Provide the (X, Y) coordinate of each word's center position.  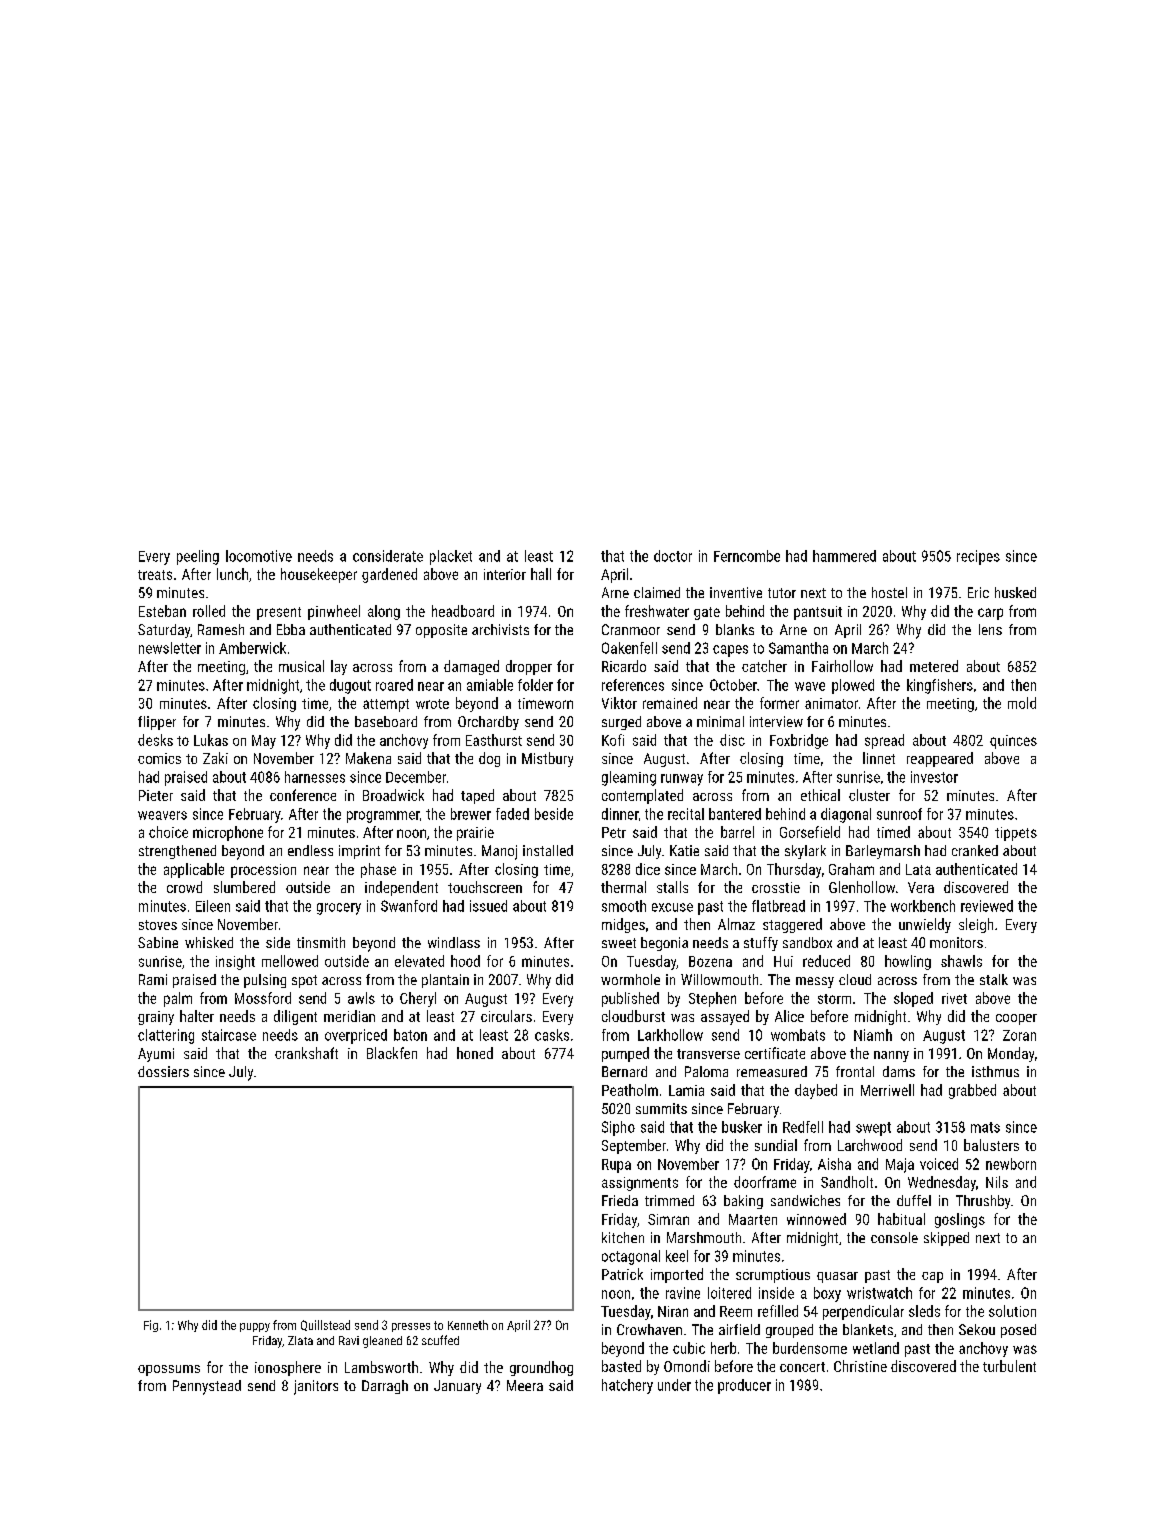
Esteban (162, 611)
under (674, 1385)
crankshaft (306, 1053)
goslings (960, 1220)
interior (505, 574)
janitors (316, 1387)
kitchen (623, 1237)
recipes (978, 557)
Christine (860, 1366)
